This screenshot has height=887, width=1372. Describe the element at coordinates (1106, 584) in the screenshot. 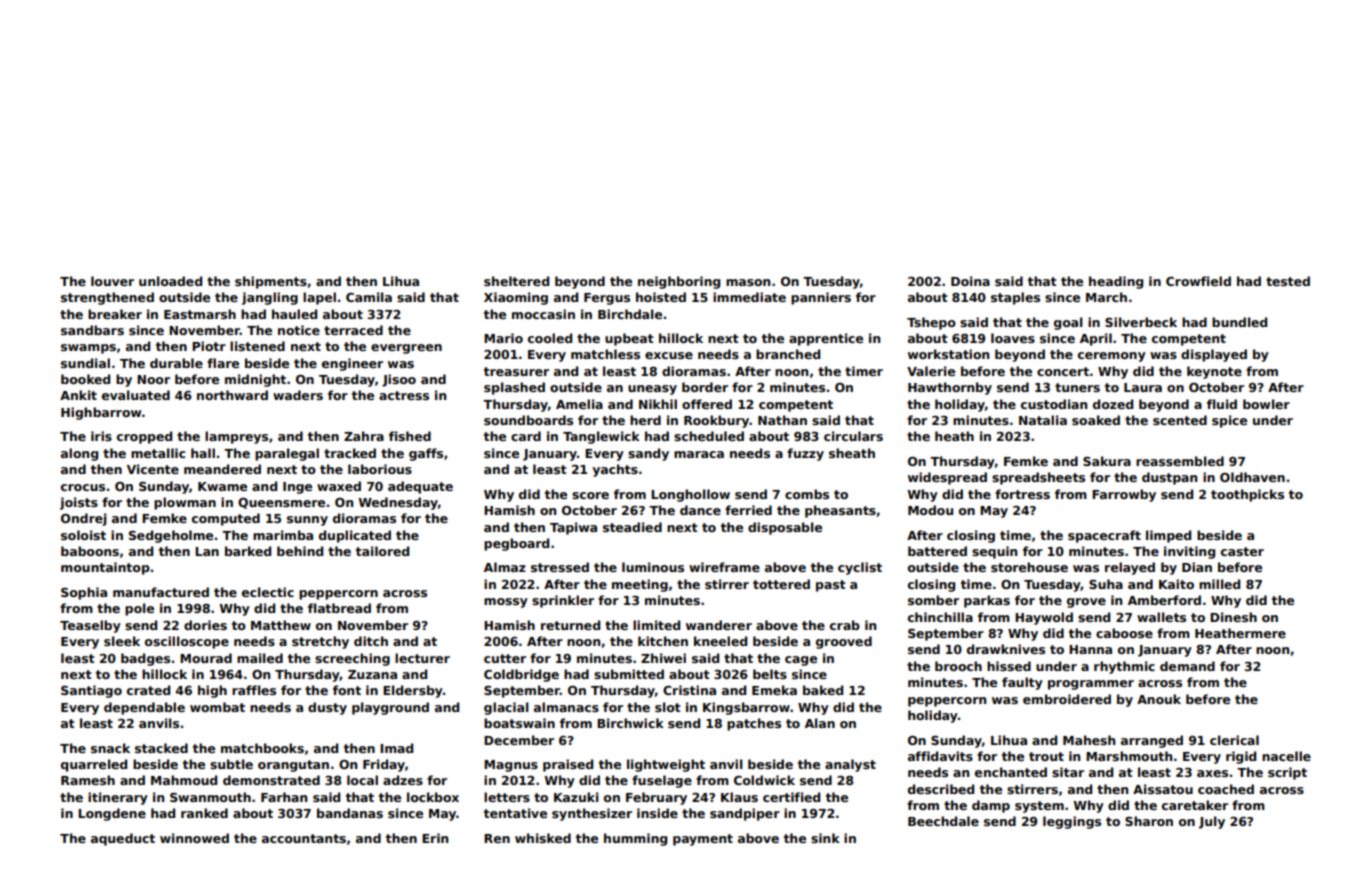

I see `Suha` at that location.
